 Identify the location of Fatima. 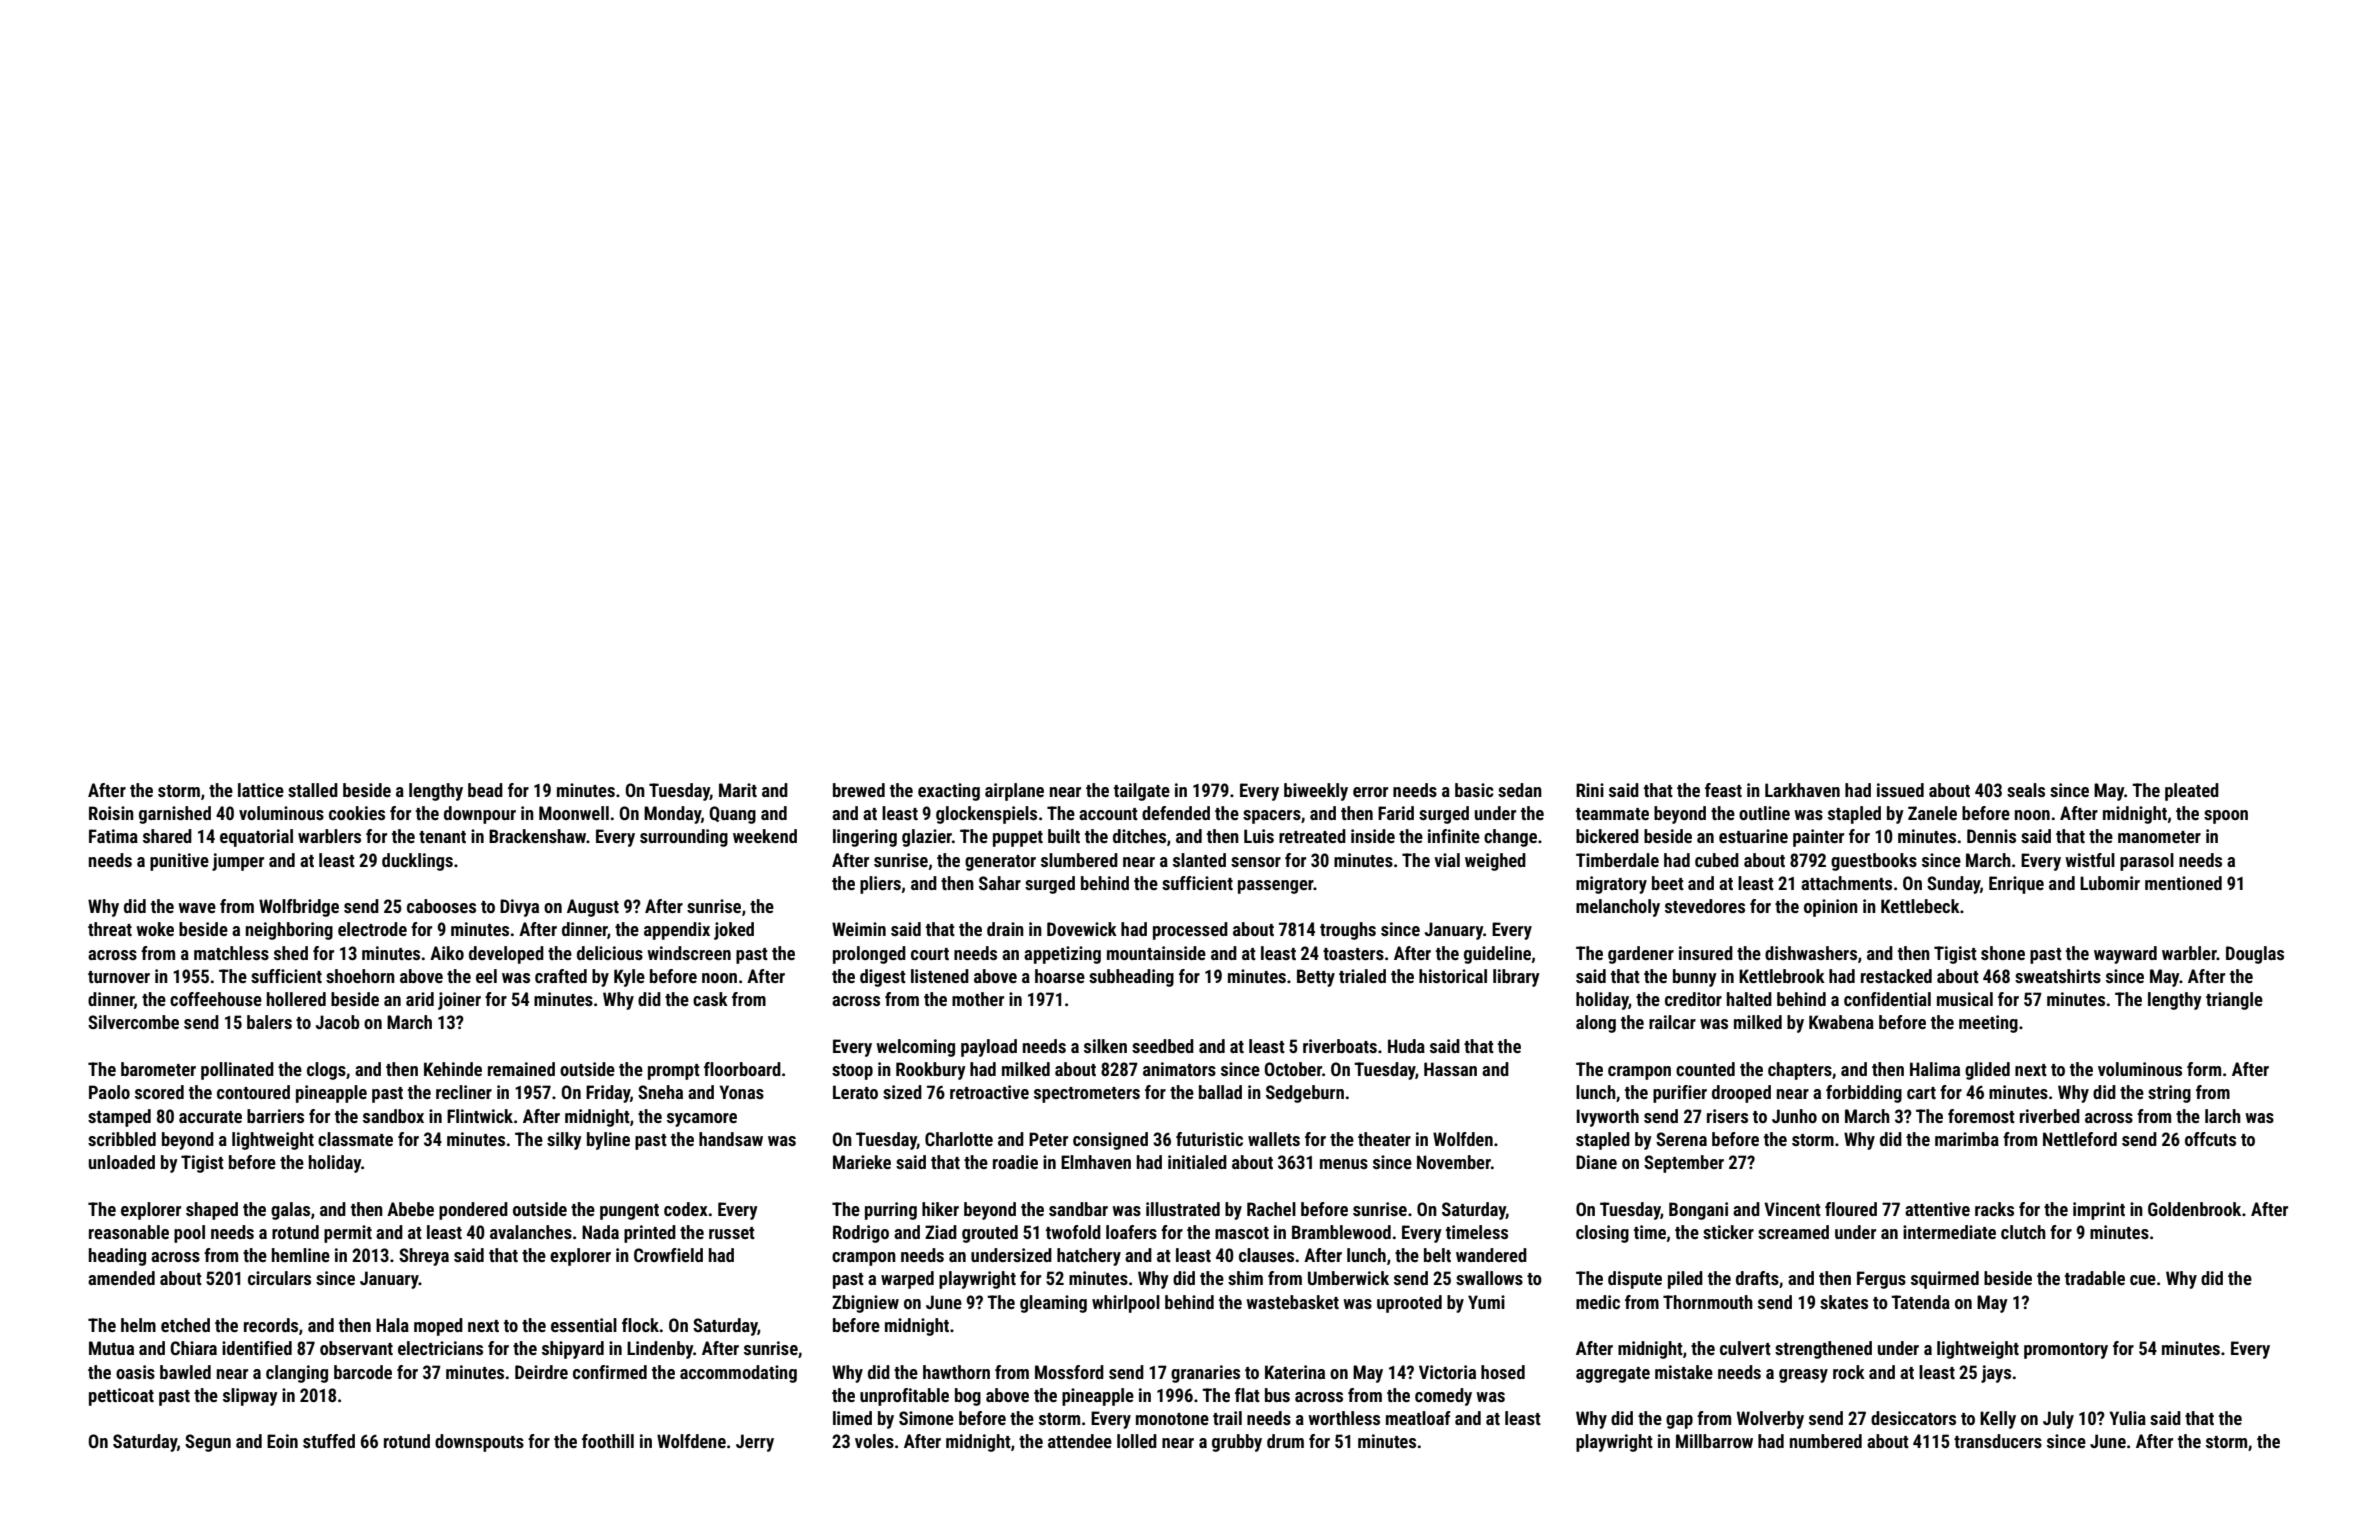
(113, 836).
